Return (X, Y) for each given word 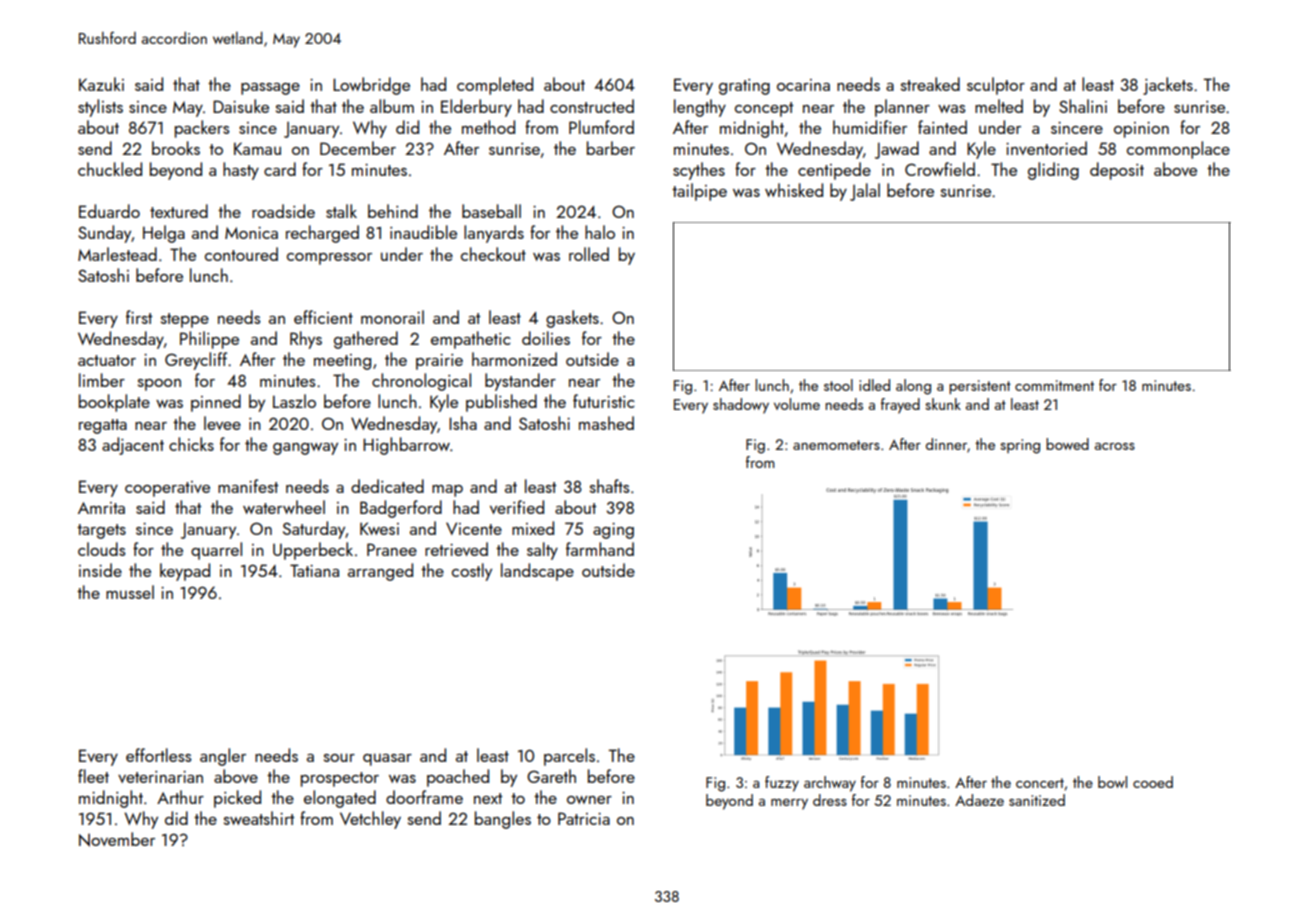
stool (838, 385)
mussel (130, 592)
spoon (159, 385)
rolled (589, 254)
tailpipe (699, 192)
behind (393, 211)
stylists (100, 108)
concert (1040, 783)
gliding (1053, 171)
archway (830, 784)
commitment (1054, 385)
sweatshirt (259, 818)
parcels (569, 757)
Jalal (865, 192)
